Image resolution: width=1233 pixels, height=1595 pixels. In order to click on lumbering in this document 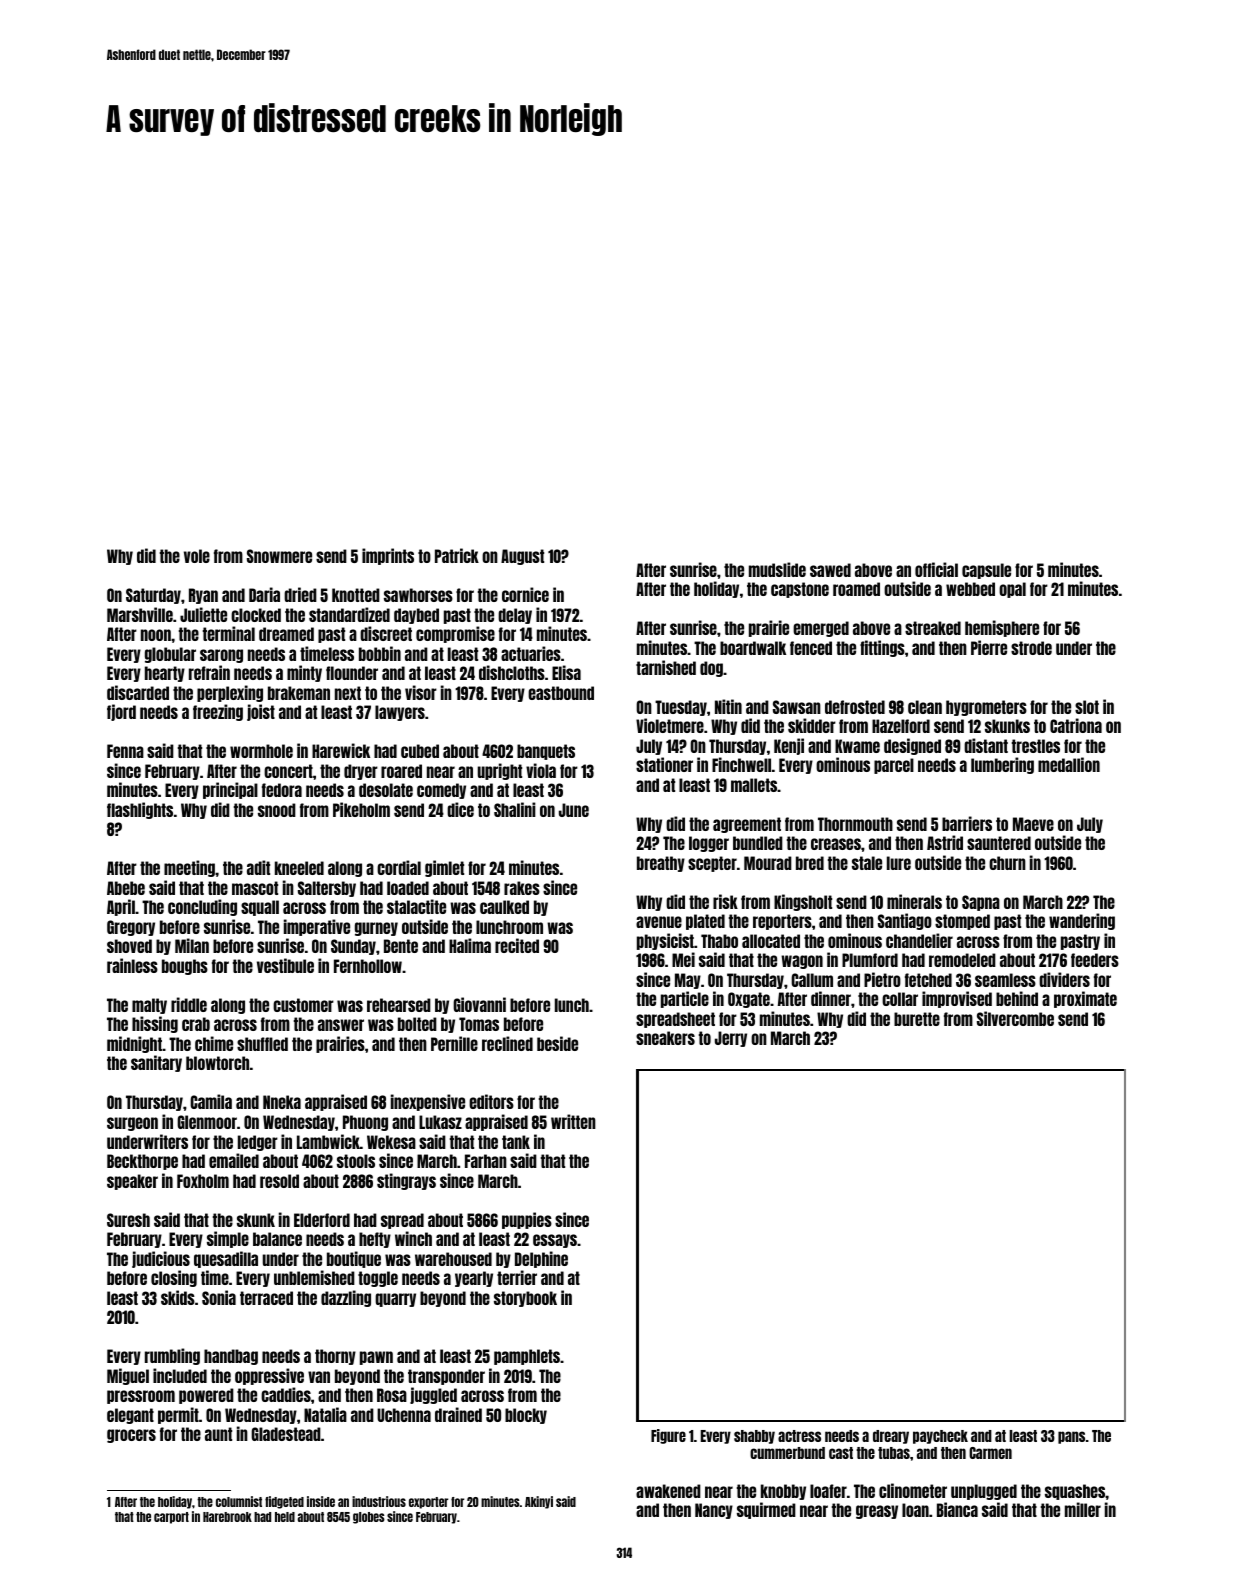, I will do `click(1002, 765)`.
